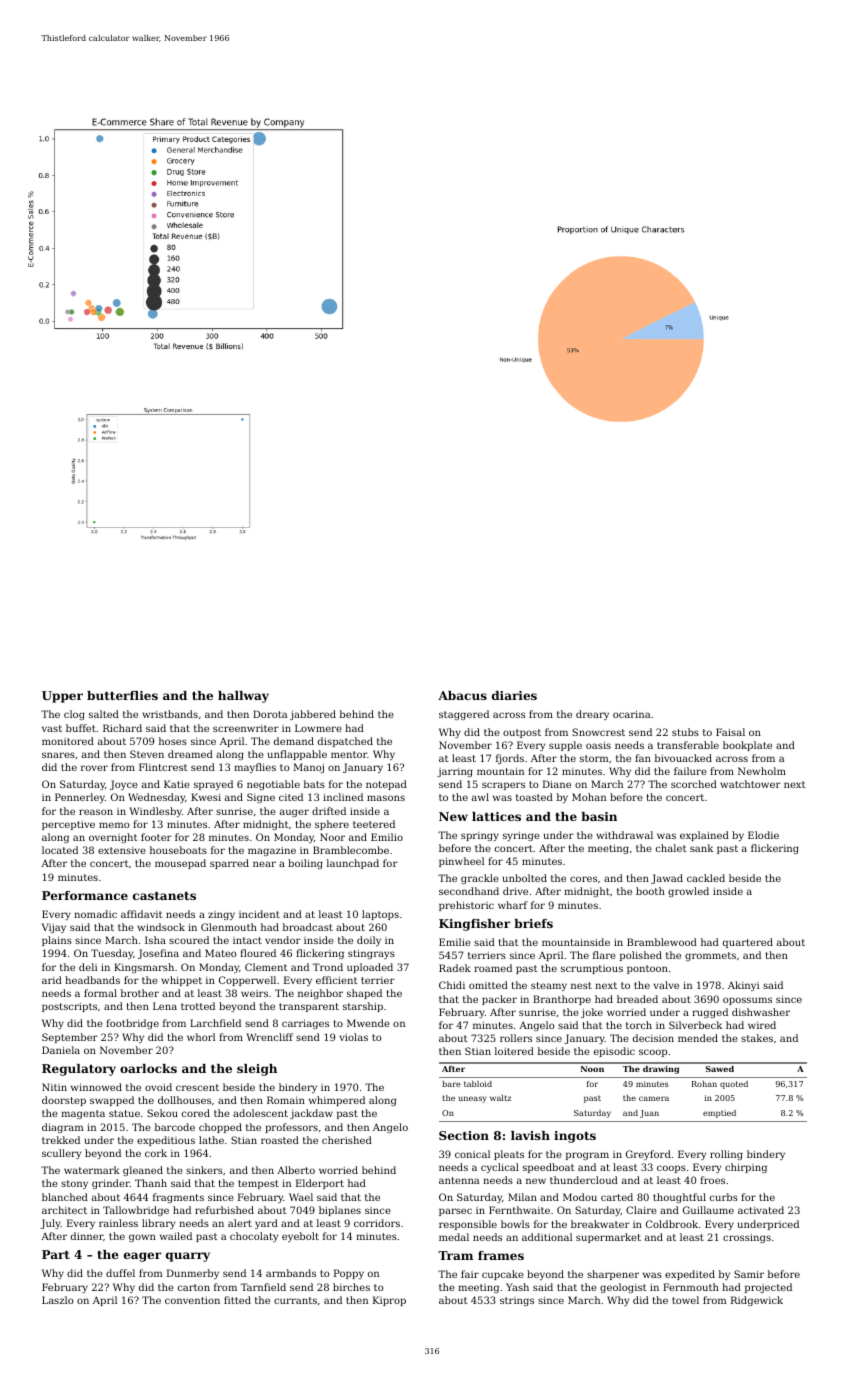 The image size is (849, 1400). I want to click on uneasy, so click(473, 1099).
